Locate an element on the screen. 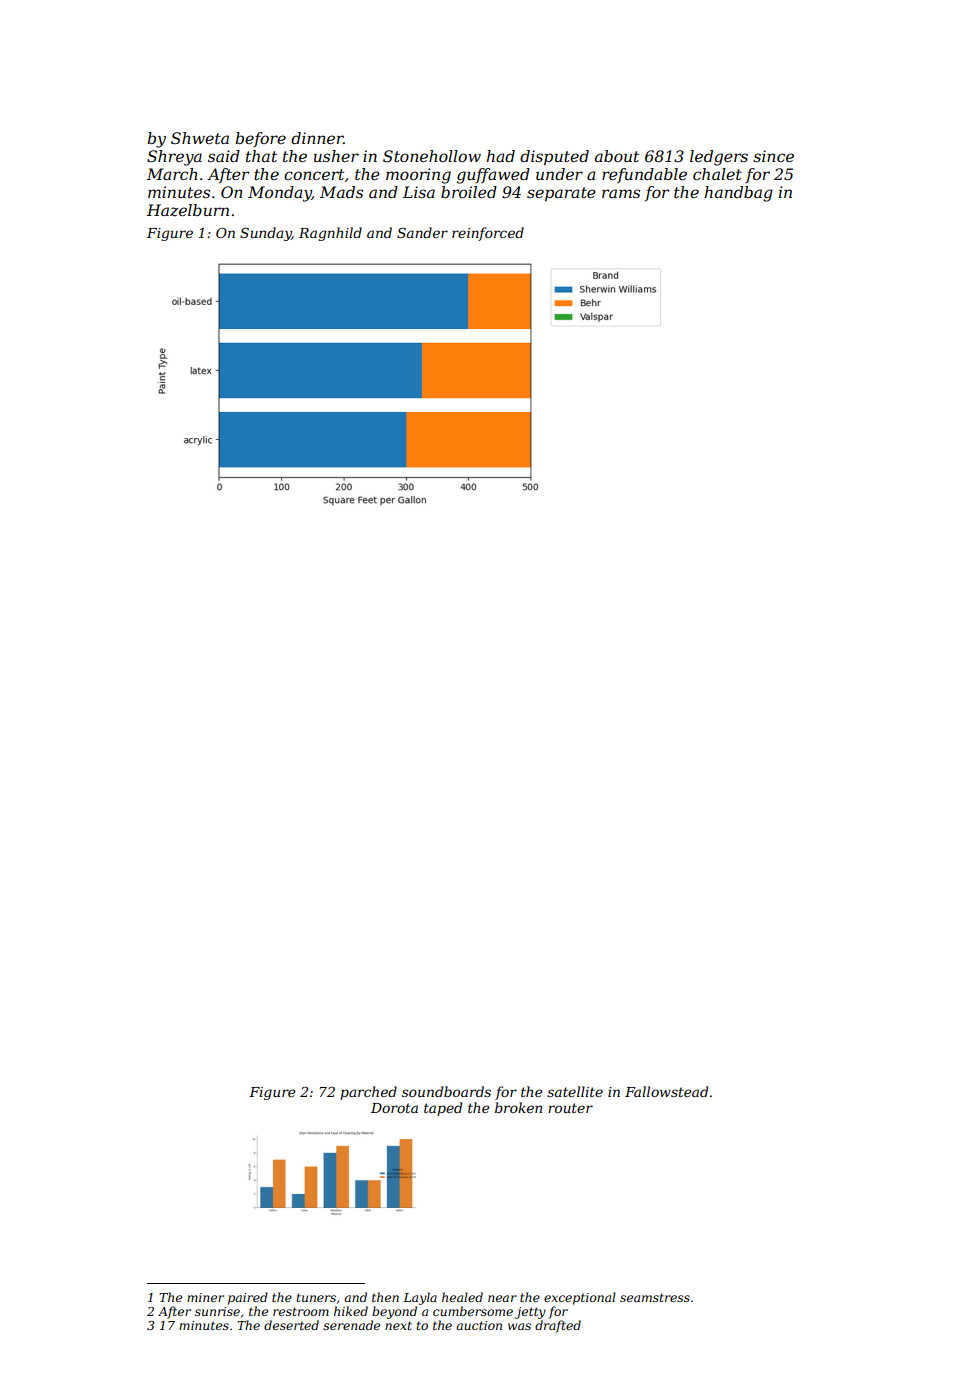  about is located at coordinates (617, 156).
